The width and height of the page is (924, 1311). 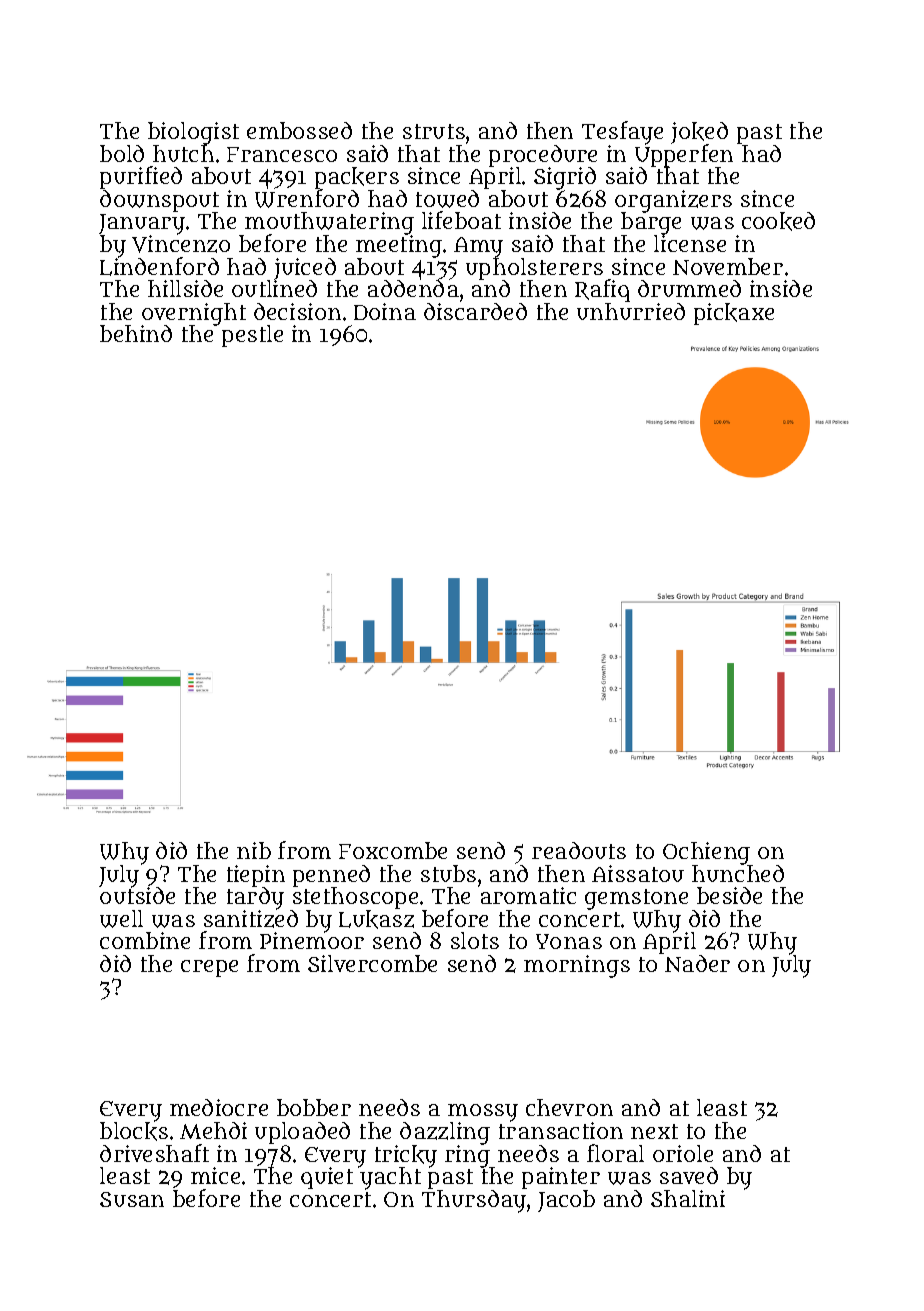 What do you see at coordinates (706, 853) in the page?
I see `Ochieng` at bounding box center [706, 853].
